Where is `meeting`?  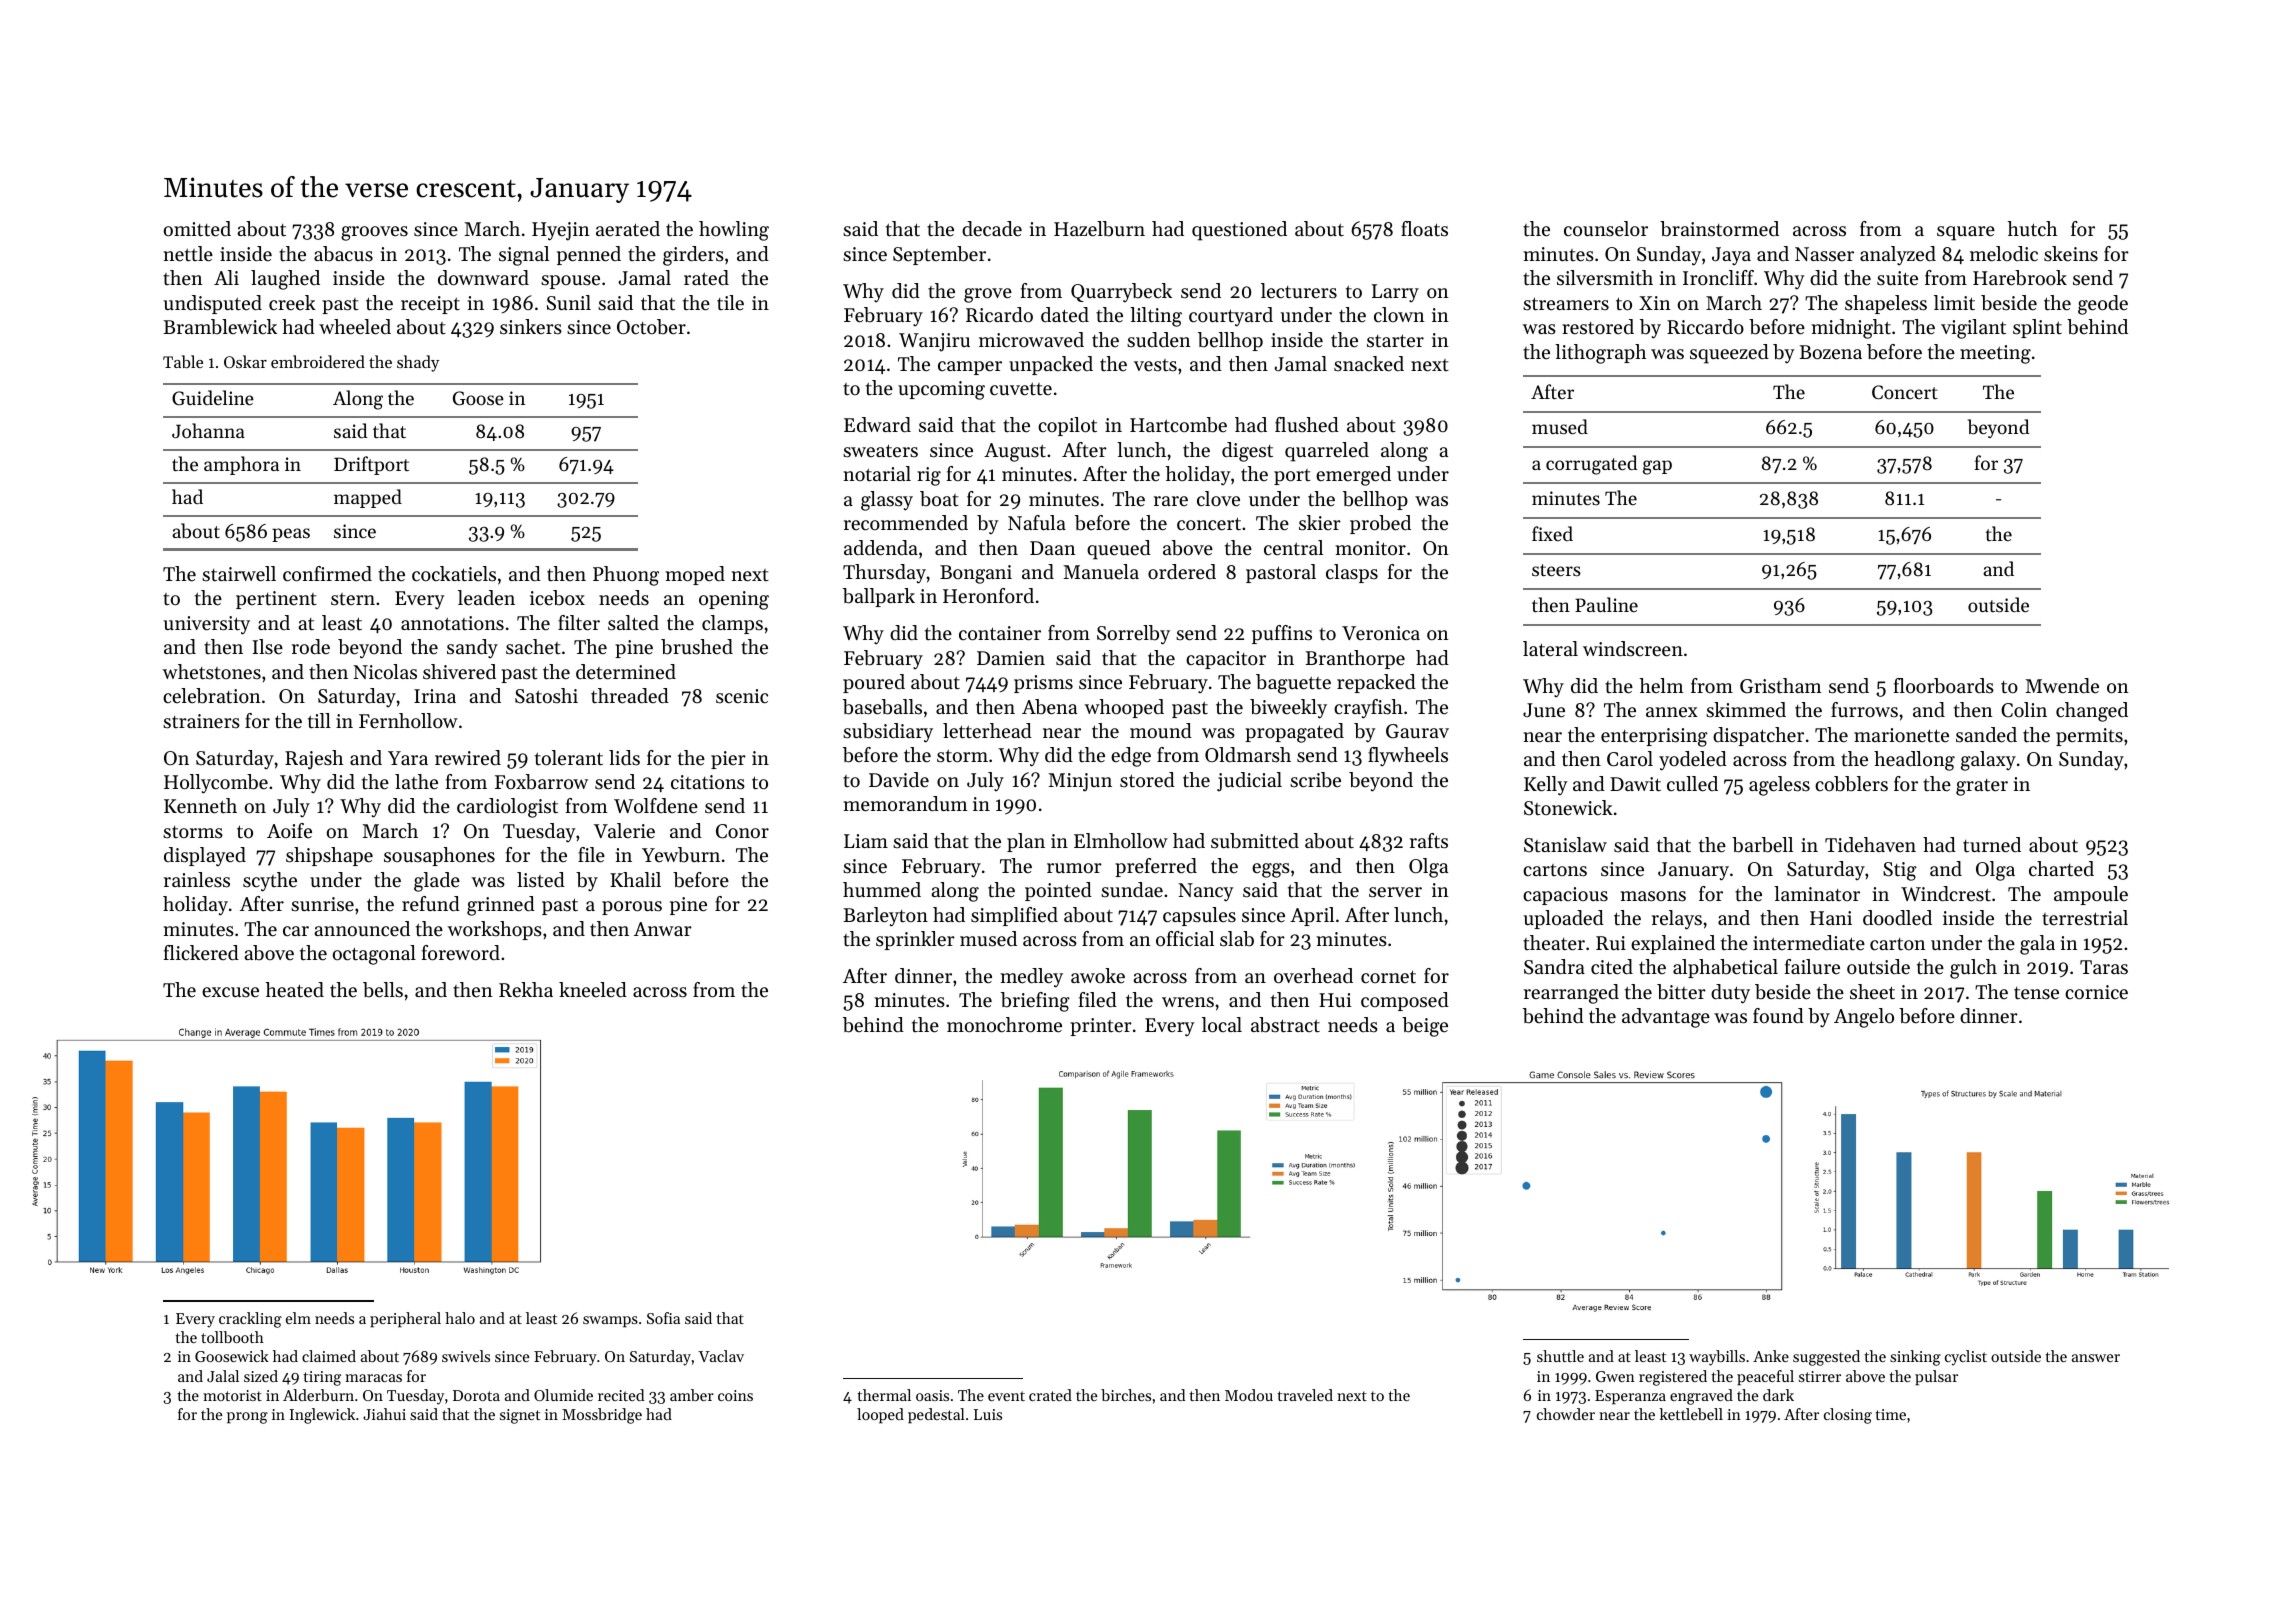
meeting is located at coordinates (1995, 354).
